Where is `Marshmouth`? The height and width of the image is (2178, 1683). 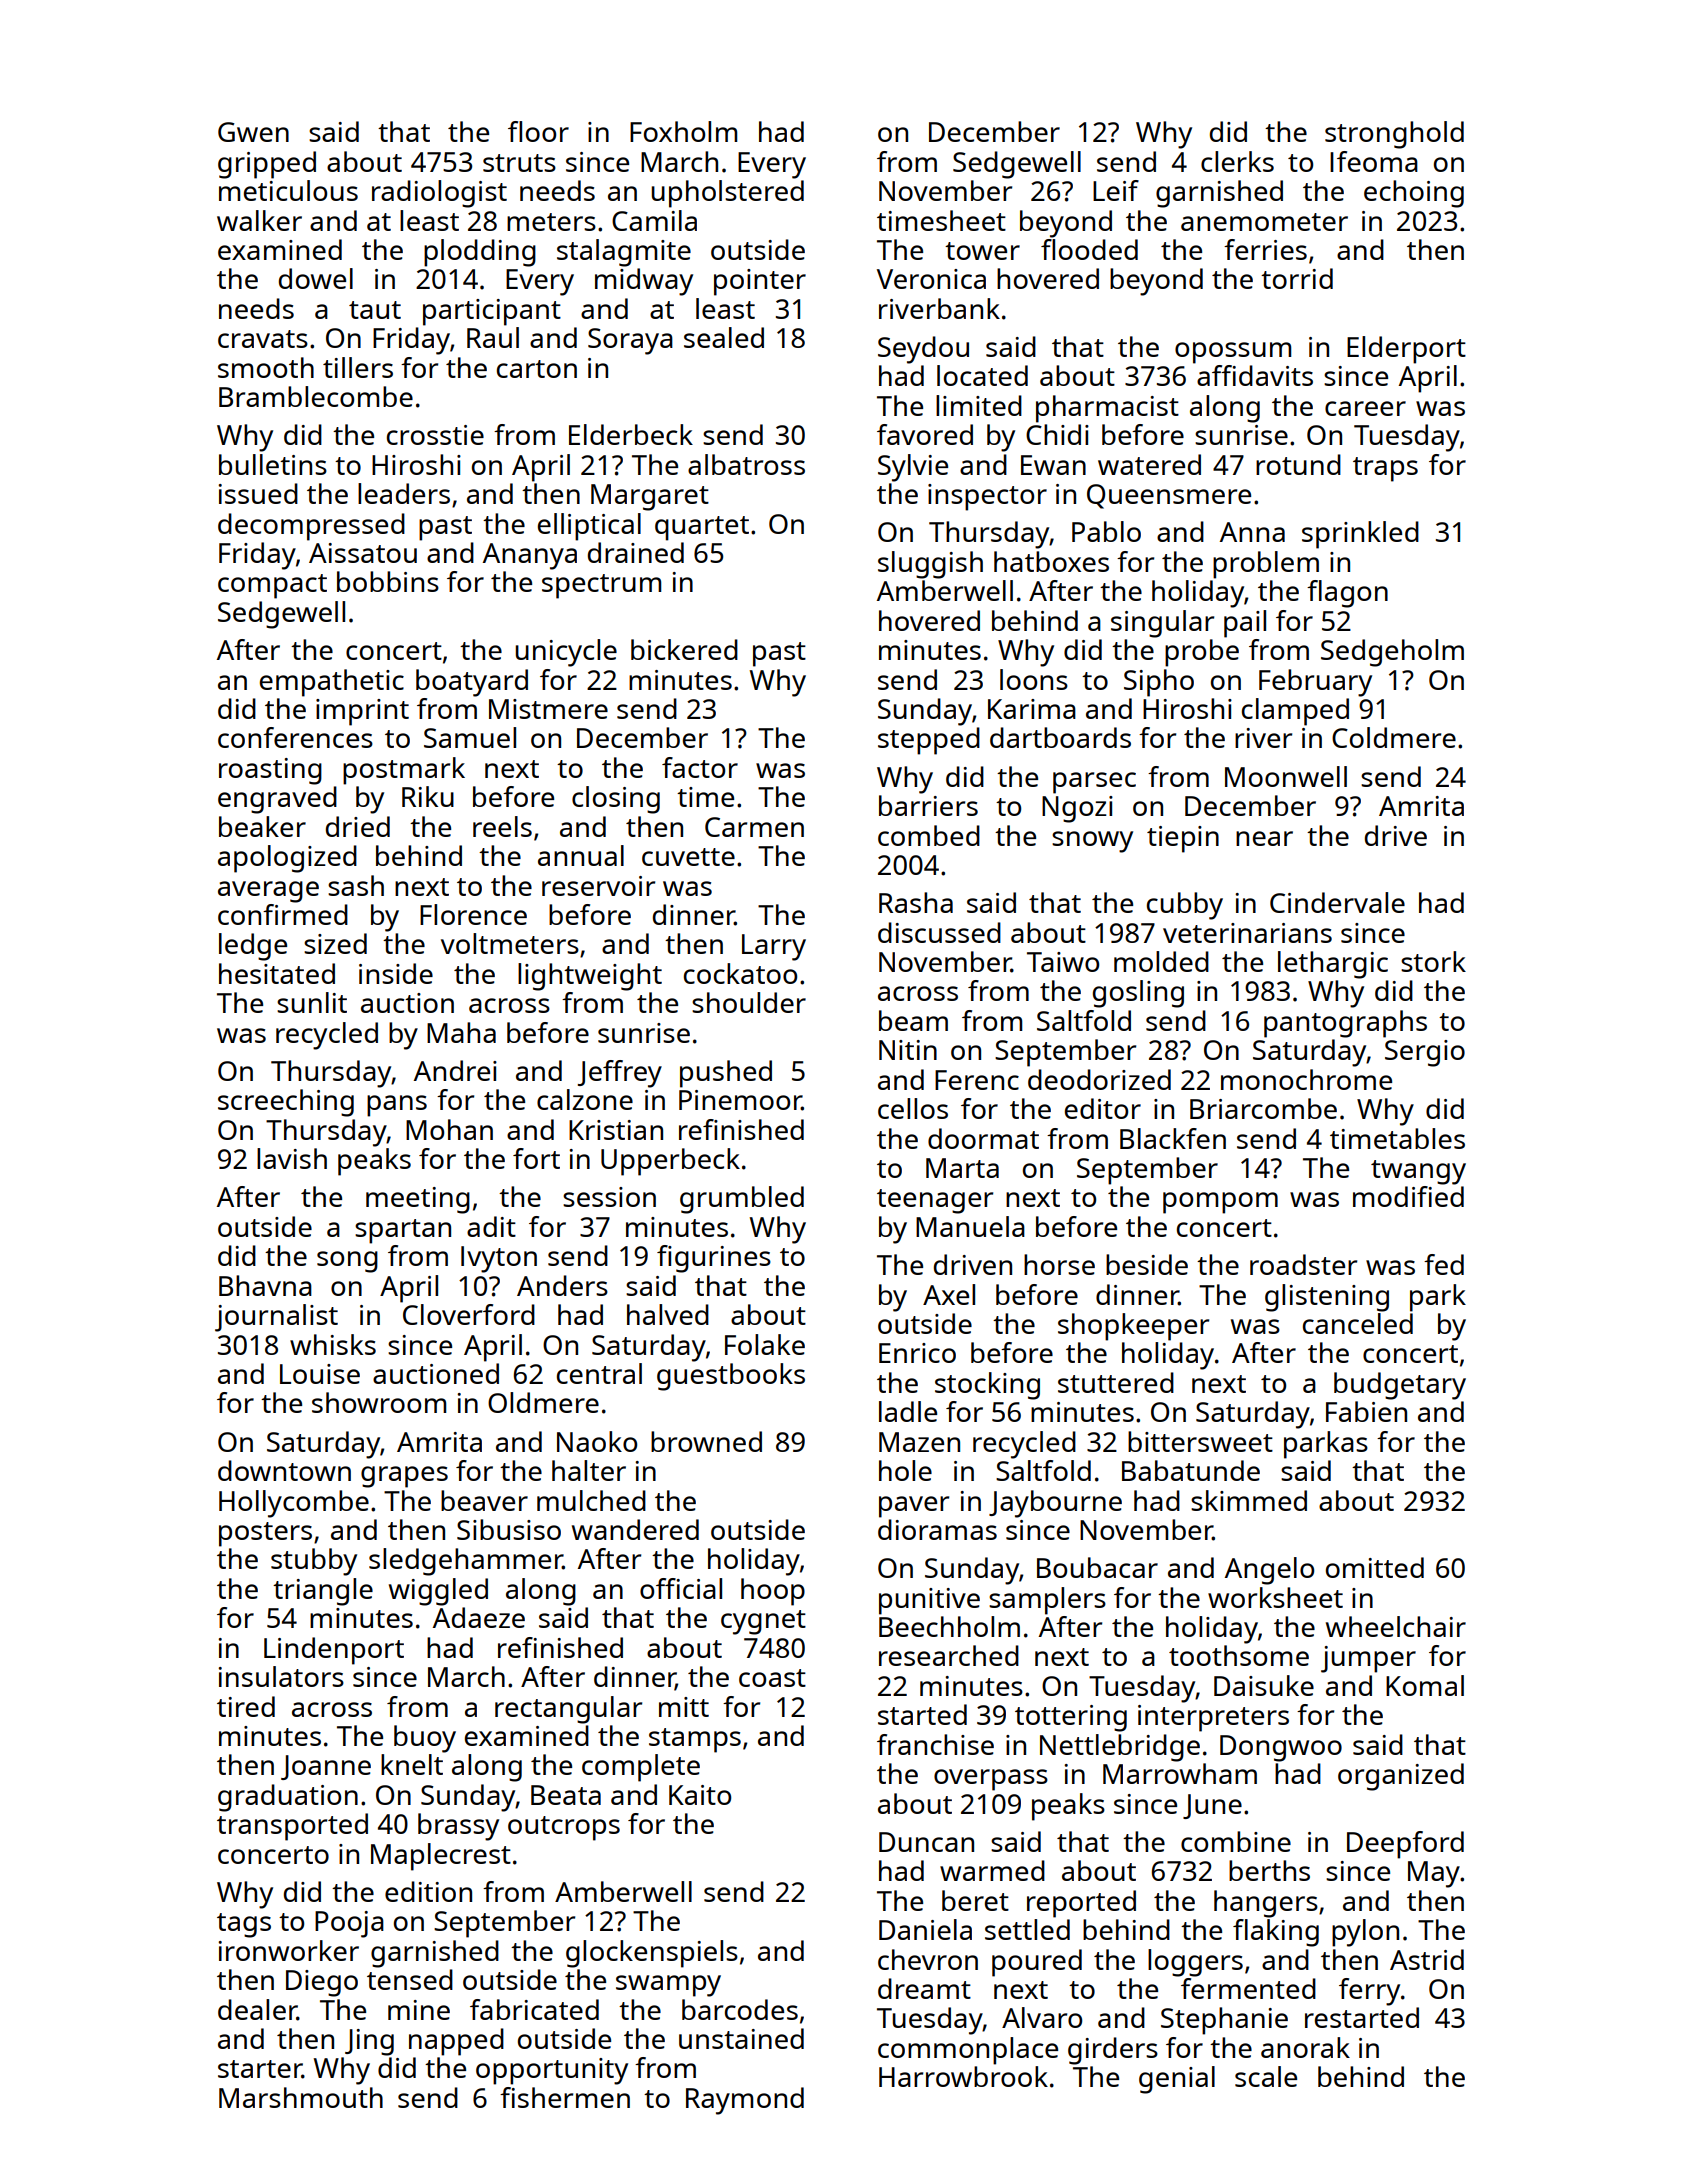
Marshmouth is located at coordinates (301, 2097).
